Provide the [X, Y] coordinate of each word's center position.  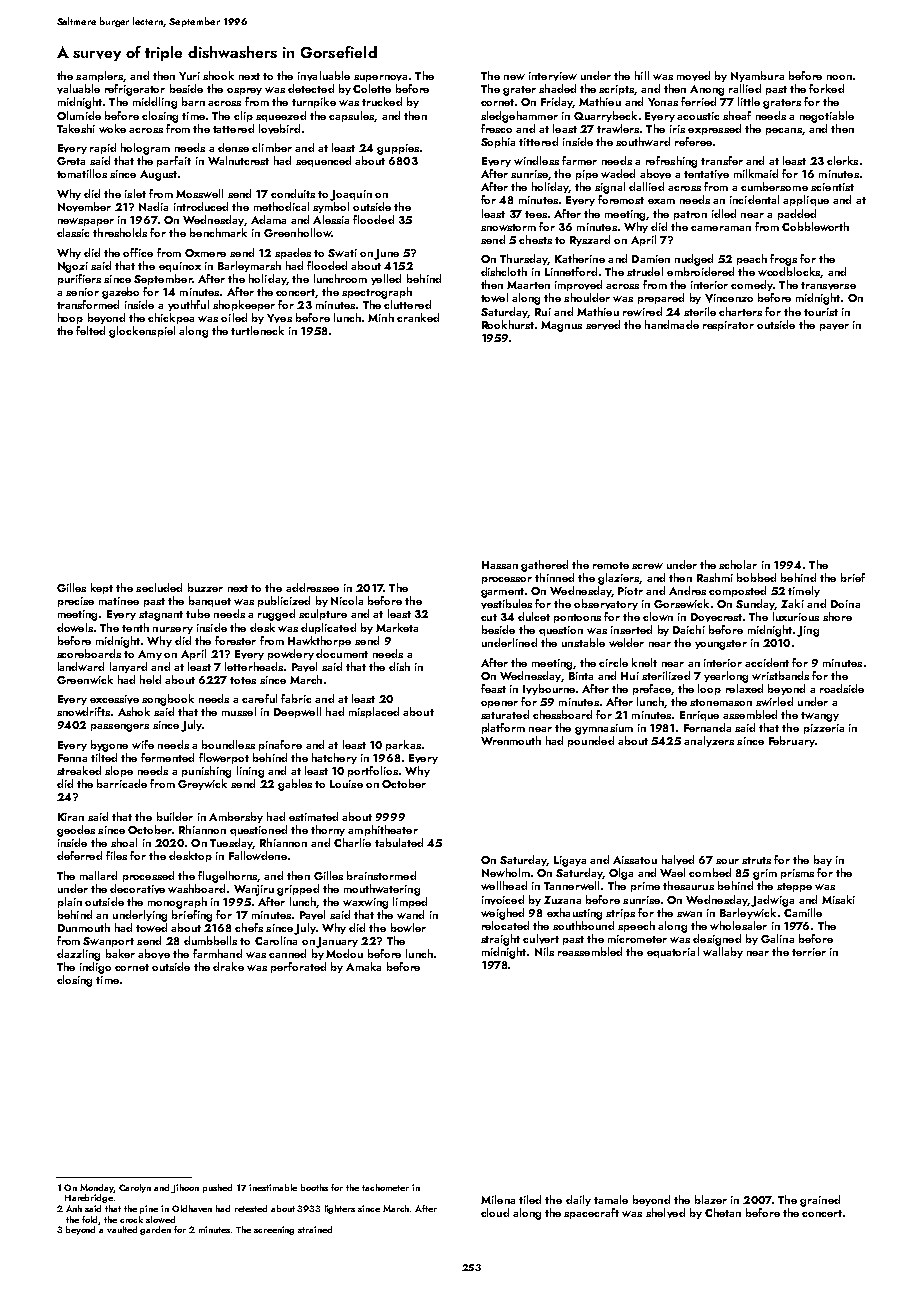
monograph [177, 903]
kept [102, 588]
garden [155, 1230]
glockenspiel [142, 332]
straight [500, 940]
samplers [99, 76]
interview [553, 76]
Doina [845, 604]
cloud [495, 1212]
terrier [809, 952]
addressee [312, 587]
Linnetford [571, 271]
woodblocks [789, 272]
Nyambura [757, 76]
